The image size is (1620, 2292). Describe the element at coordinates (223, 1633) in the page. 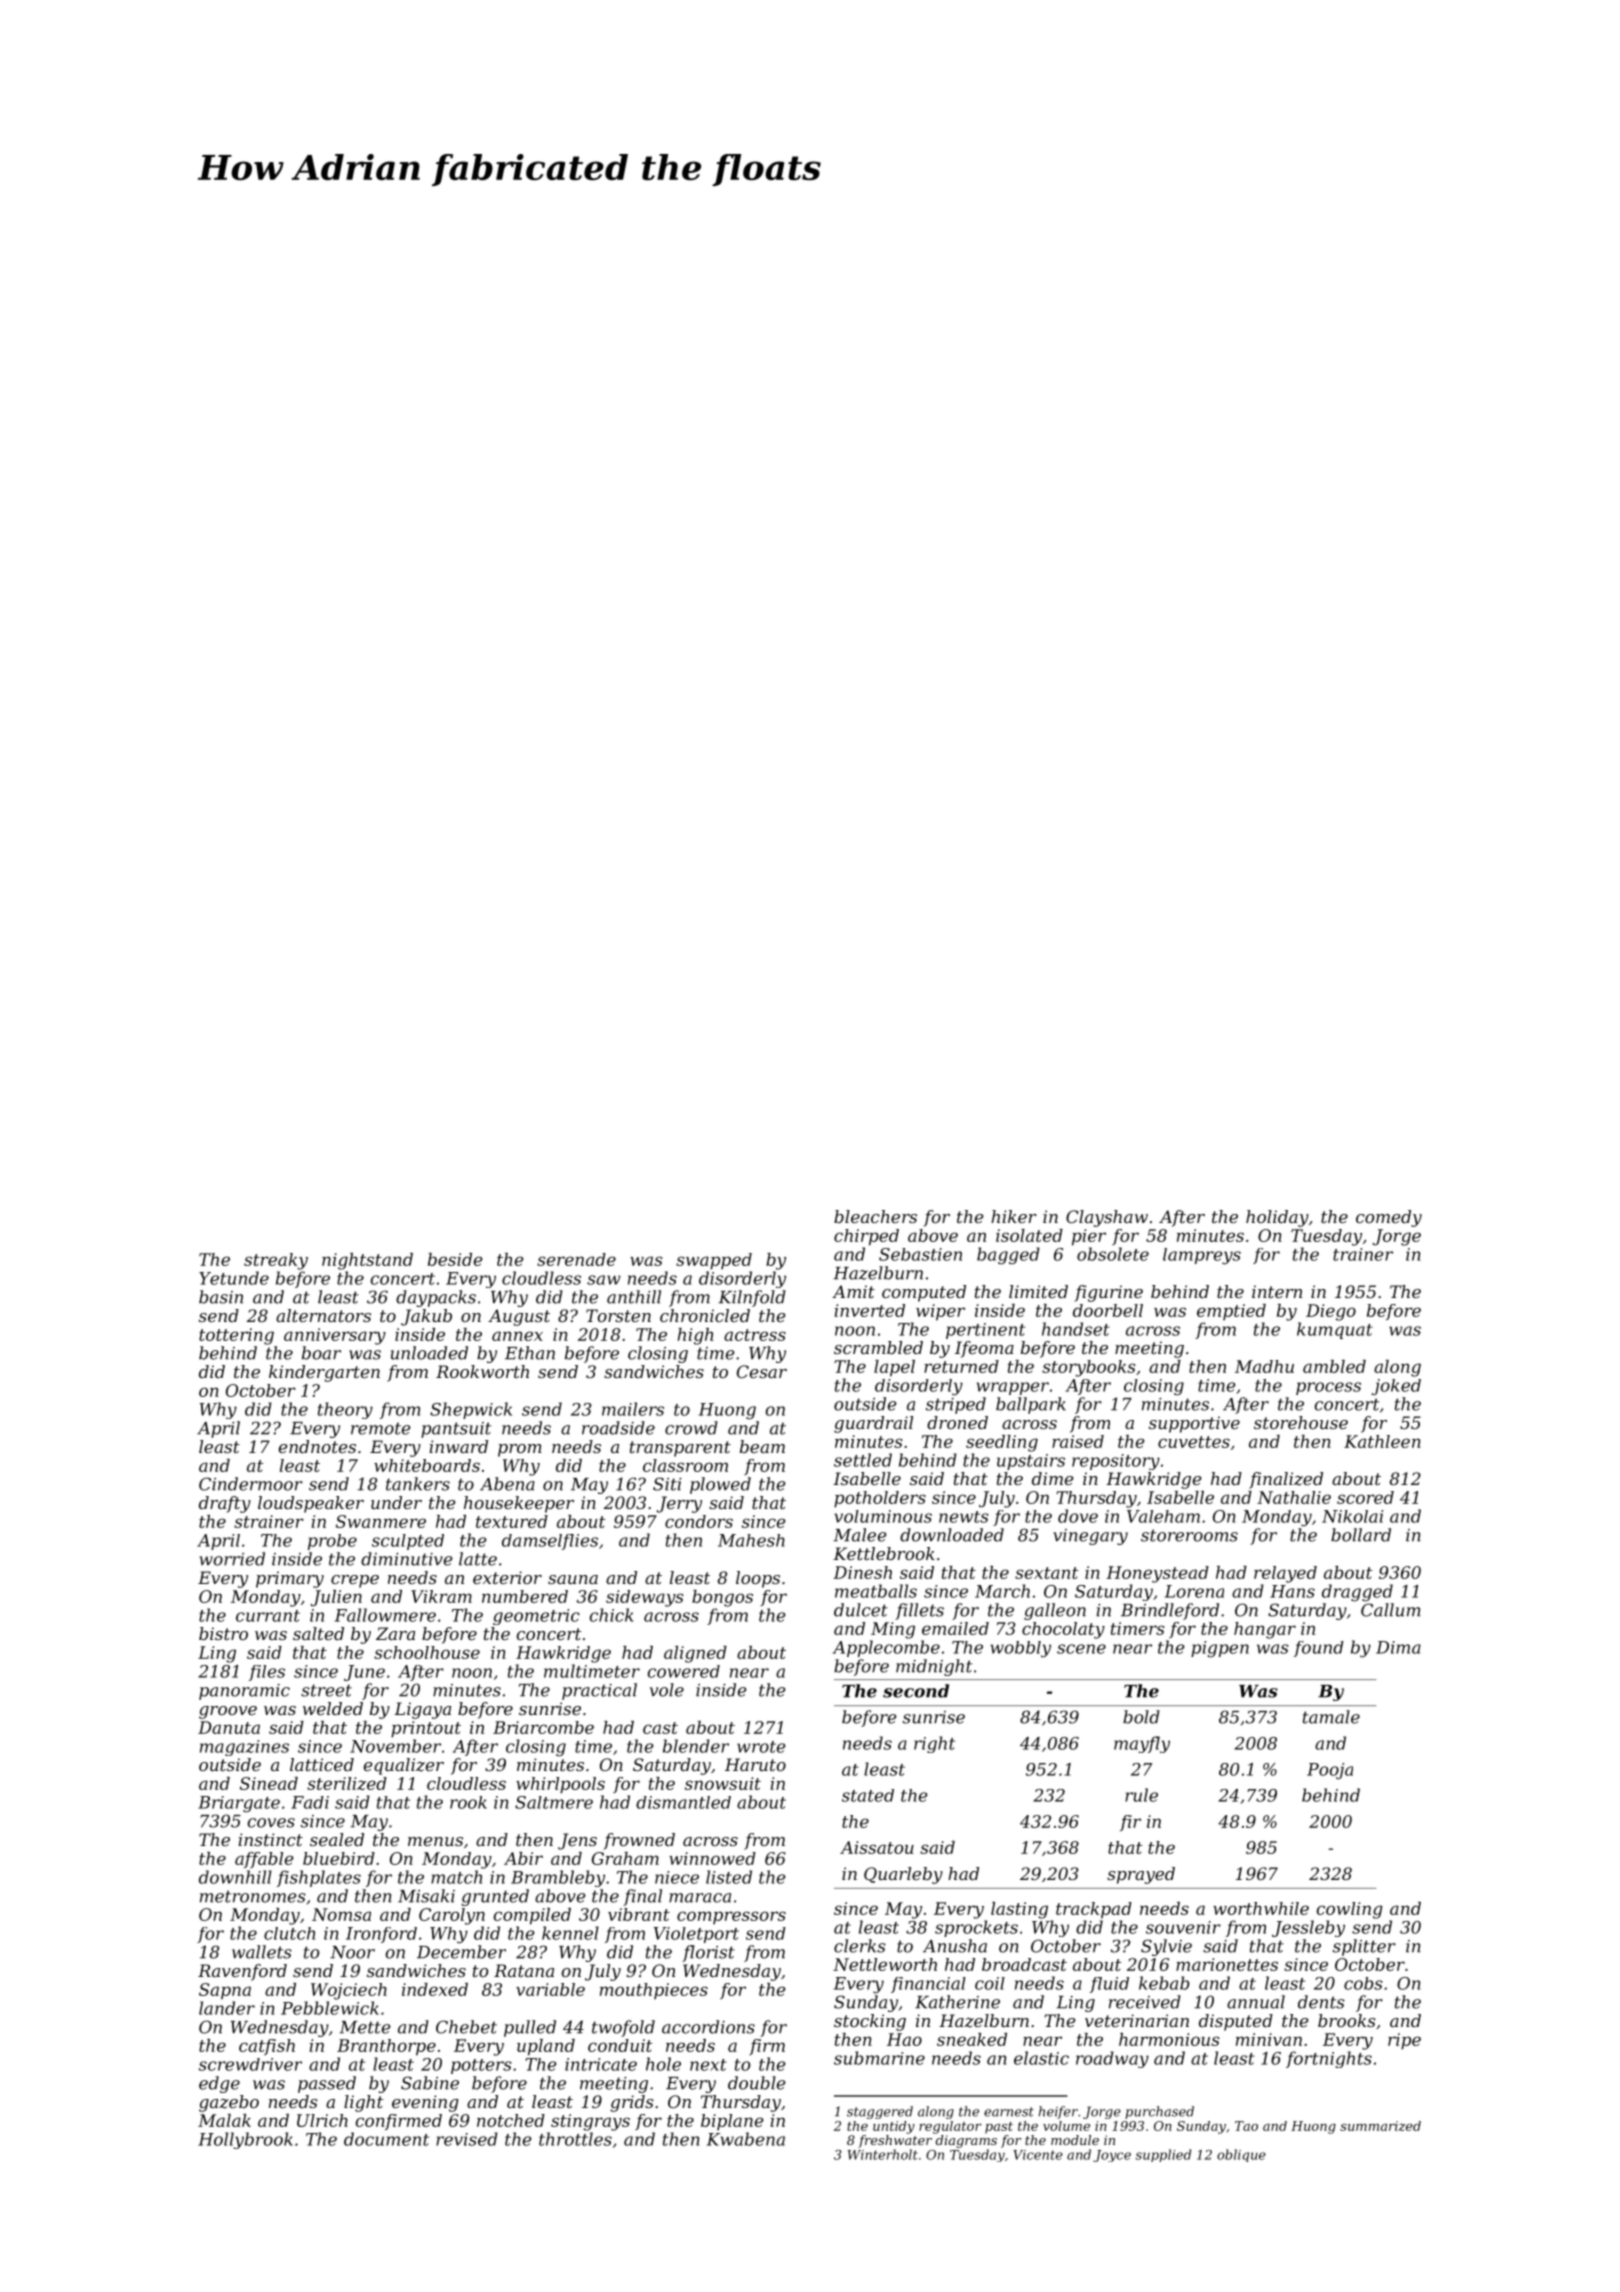

I see `bistro` at that location.
